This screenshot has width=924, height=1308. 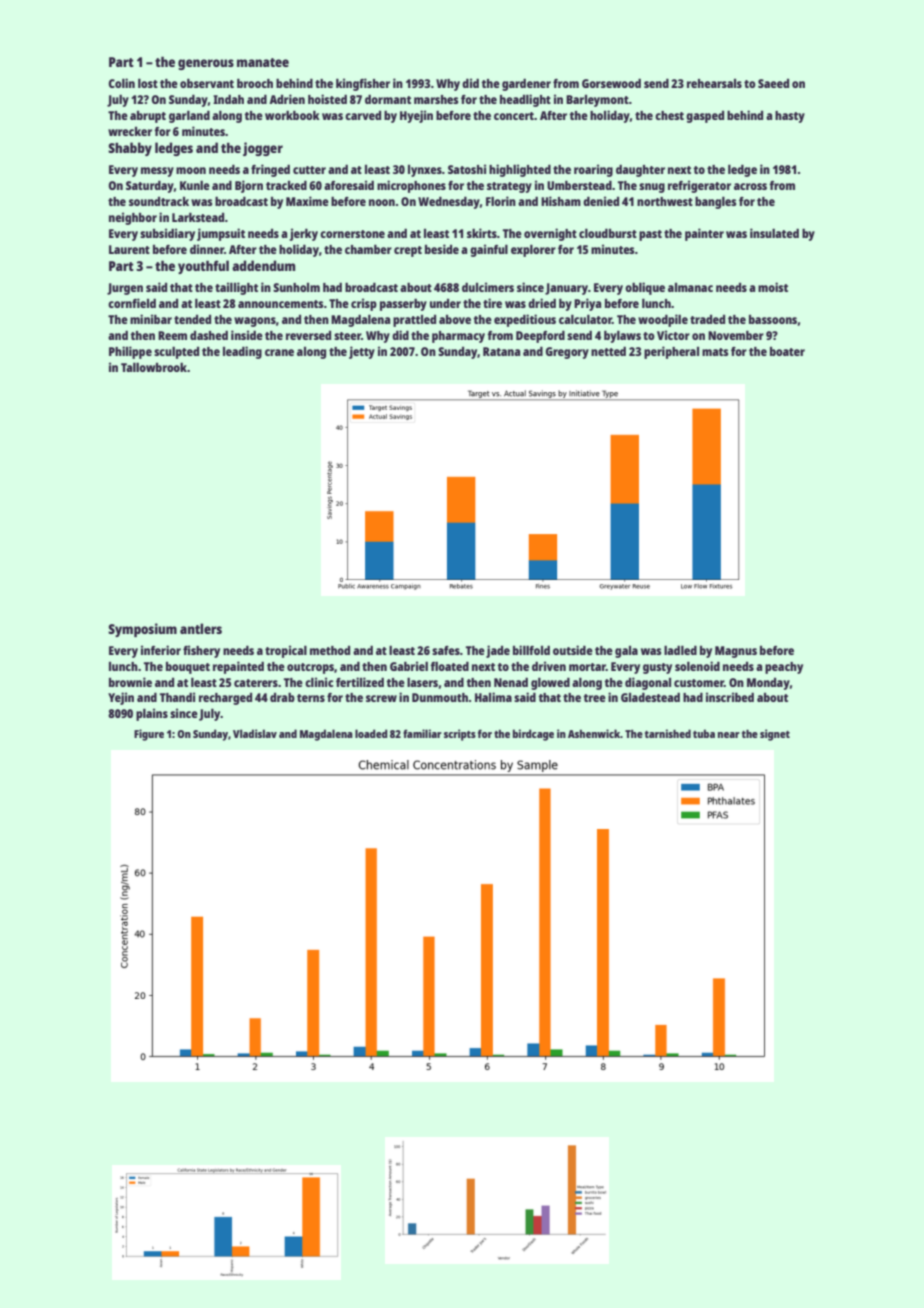 I want to click on Philippe, so click(x=130, y=352).
